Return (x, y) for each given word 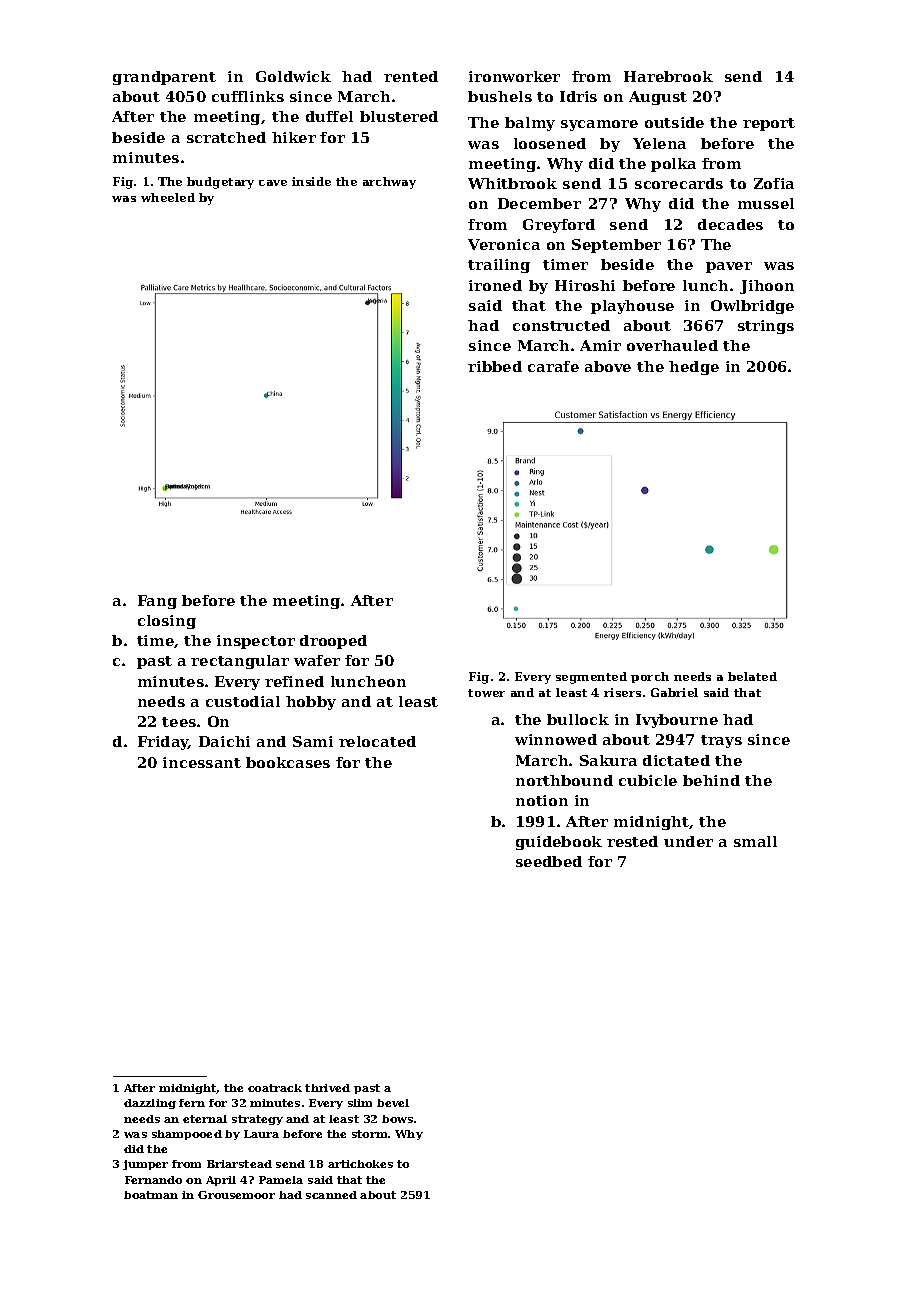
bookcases (288, 762)
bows (397, 1119)
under (688, 841)
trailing (499, 266)
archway (389, 183)
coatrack (275, 1088)
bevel (393, 1103)
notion (542, 800)
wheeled (168, 197)
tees (179, 722)
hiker (294, 137)
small (755, 841)
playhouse (632, 307)
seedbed (549, 861)
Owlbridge (752, 307)
